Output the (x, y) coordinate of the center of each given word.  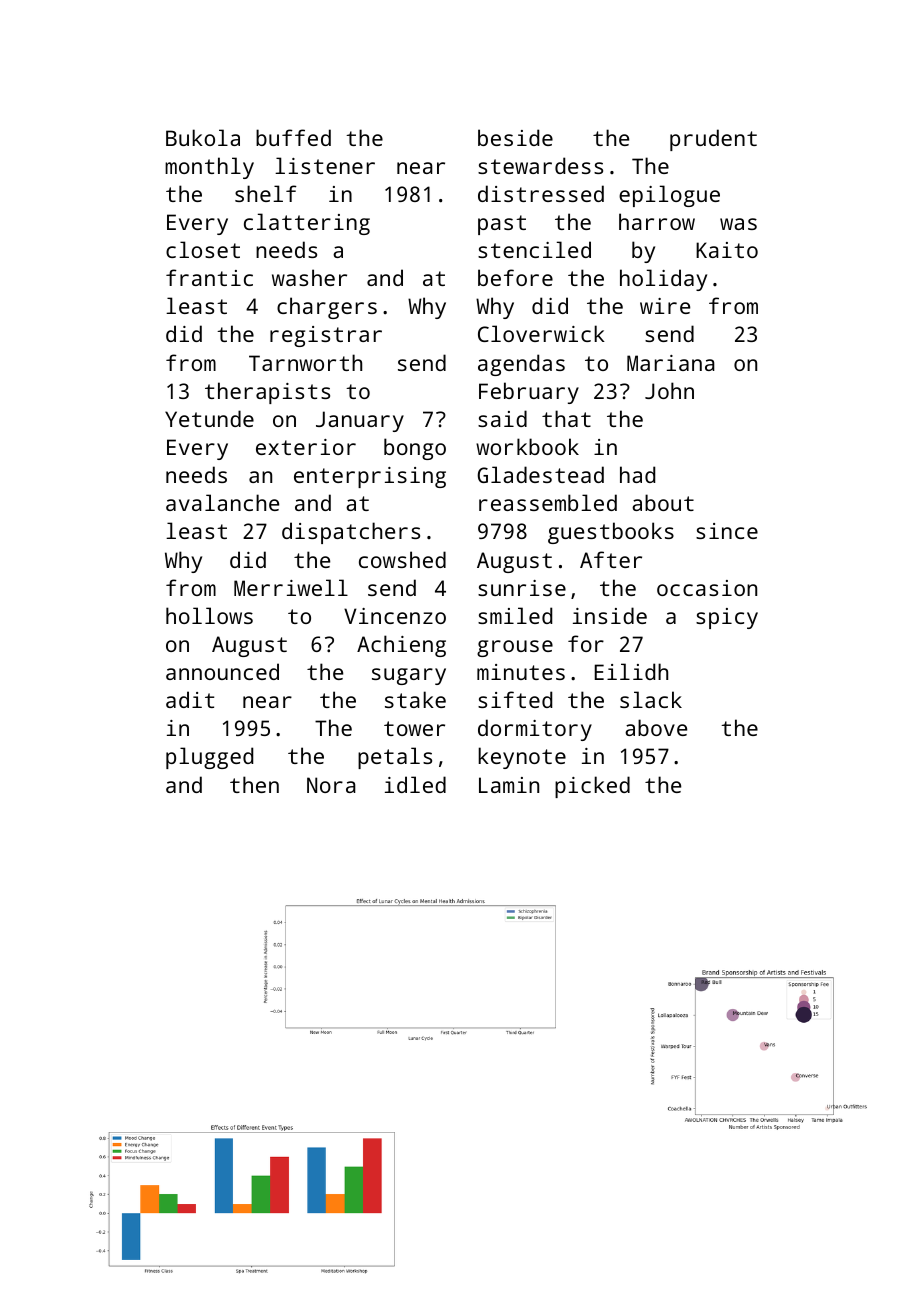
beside (515, 137)
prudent (713, 140)
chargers (327, 308)
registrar (326, 336)
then (254, 784)
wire (665, 306)
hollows (209, 615)
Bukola (203, 137)
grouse (515, 648)
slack (651, 699)
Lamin (509, 785)
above (656, 727)
